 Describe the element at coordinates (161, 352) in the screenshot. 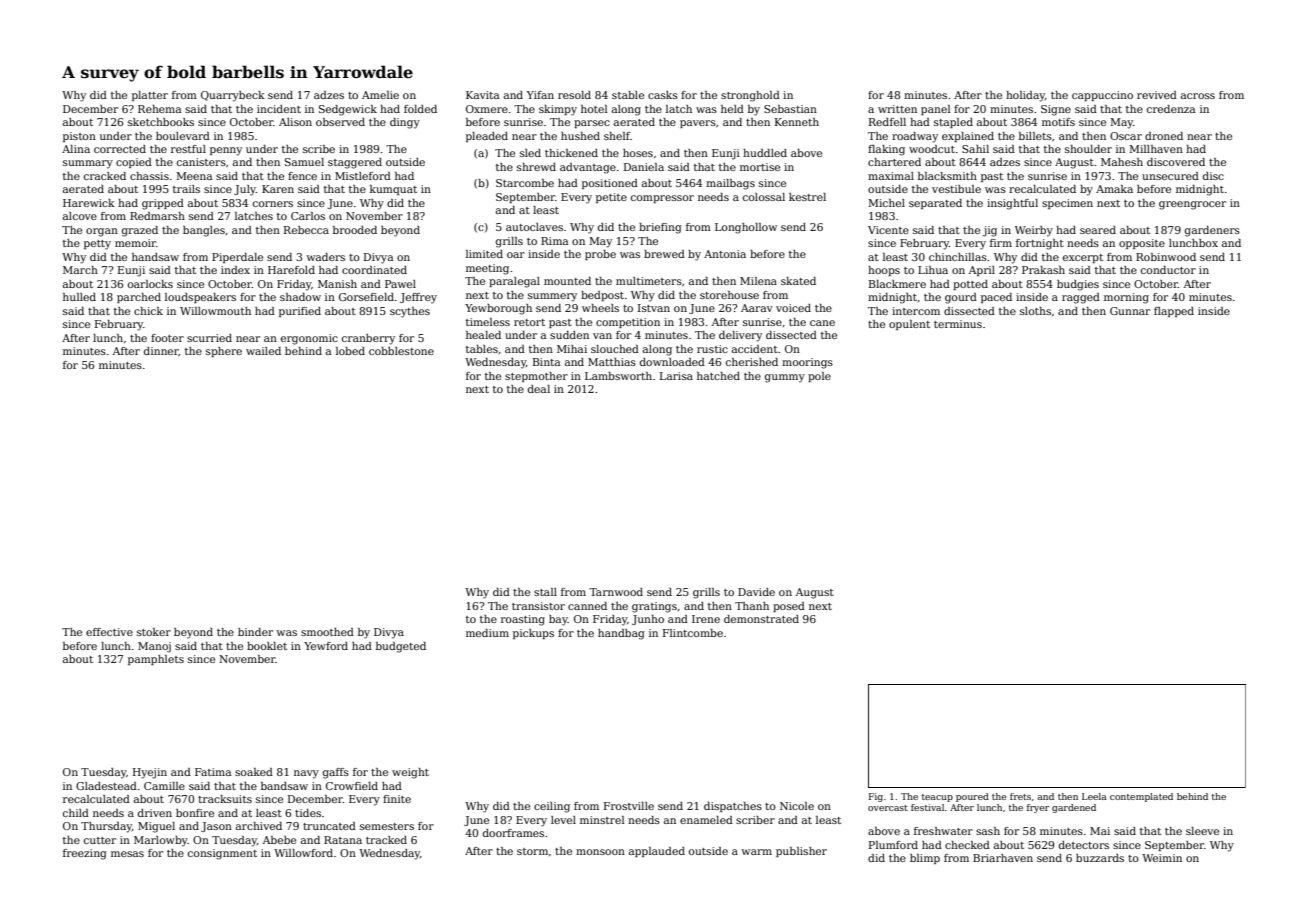

I see `dinner` at that location.
